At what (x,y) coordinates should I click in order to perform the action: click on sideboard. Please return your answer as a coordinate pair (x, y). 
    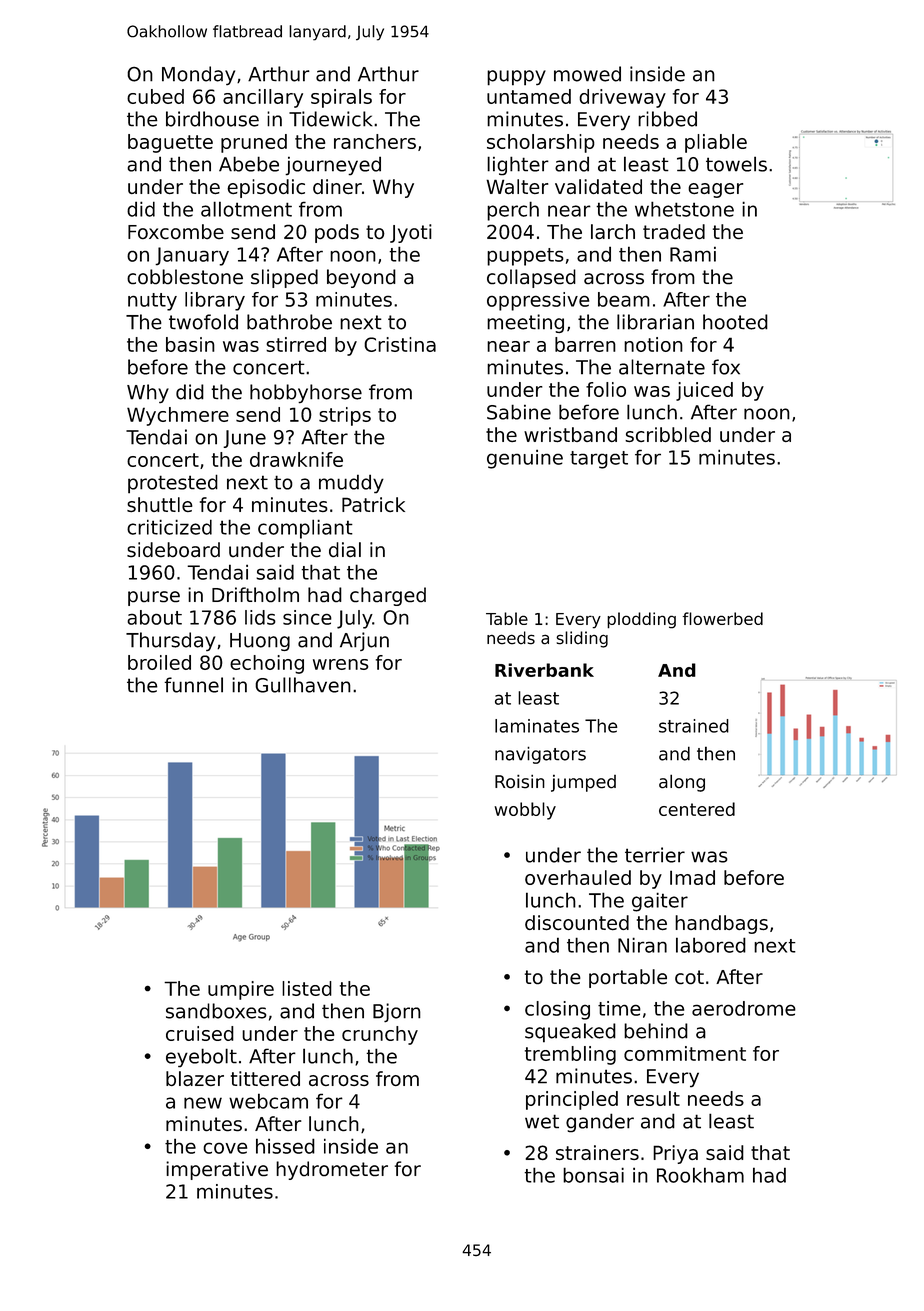
    Looking at the image, I should click on (173, 549).
